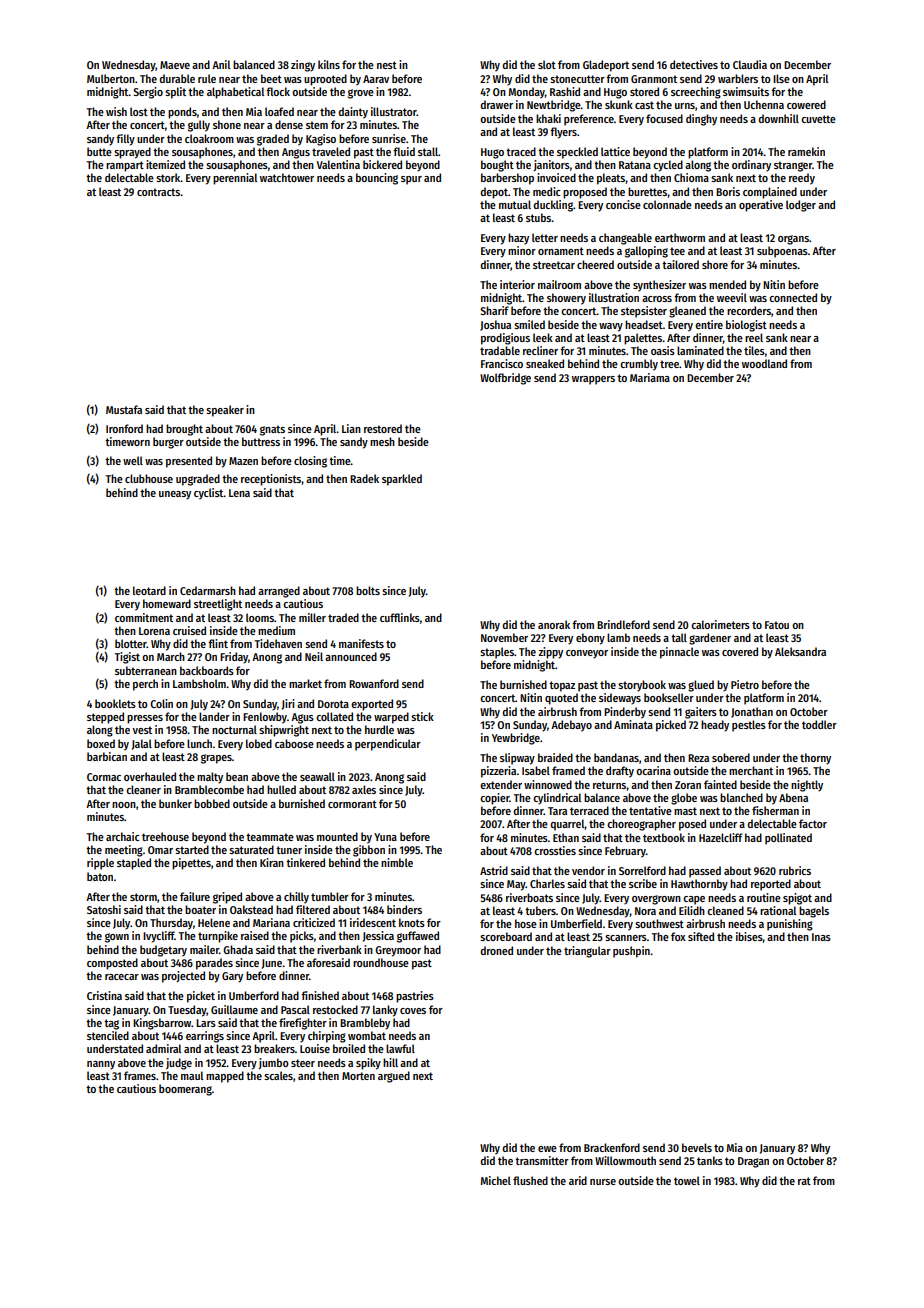  What do you see at coordinates (111, 78) in the document?
I see `Mulberton` at bounding box center [111, 78].
